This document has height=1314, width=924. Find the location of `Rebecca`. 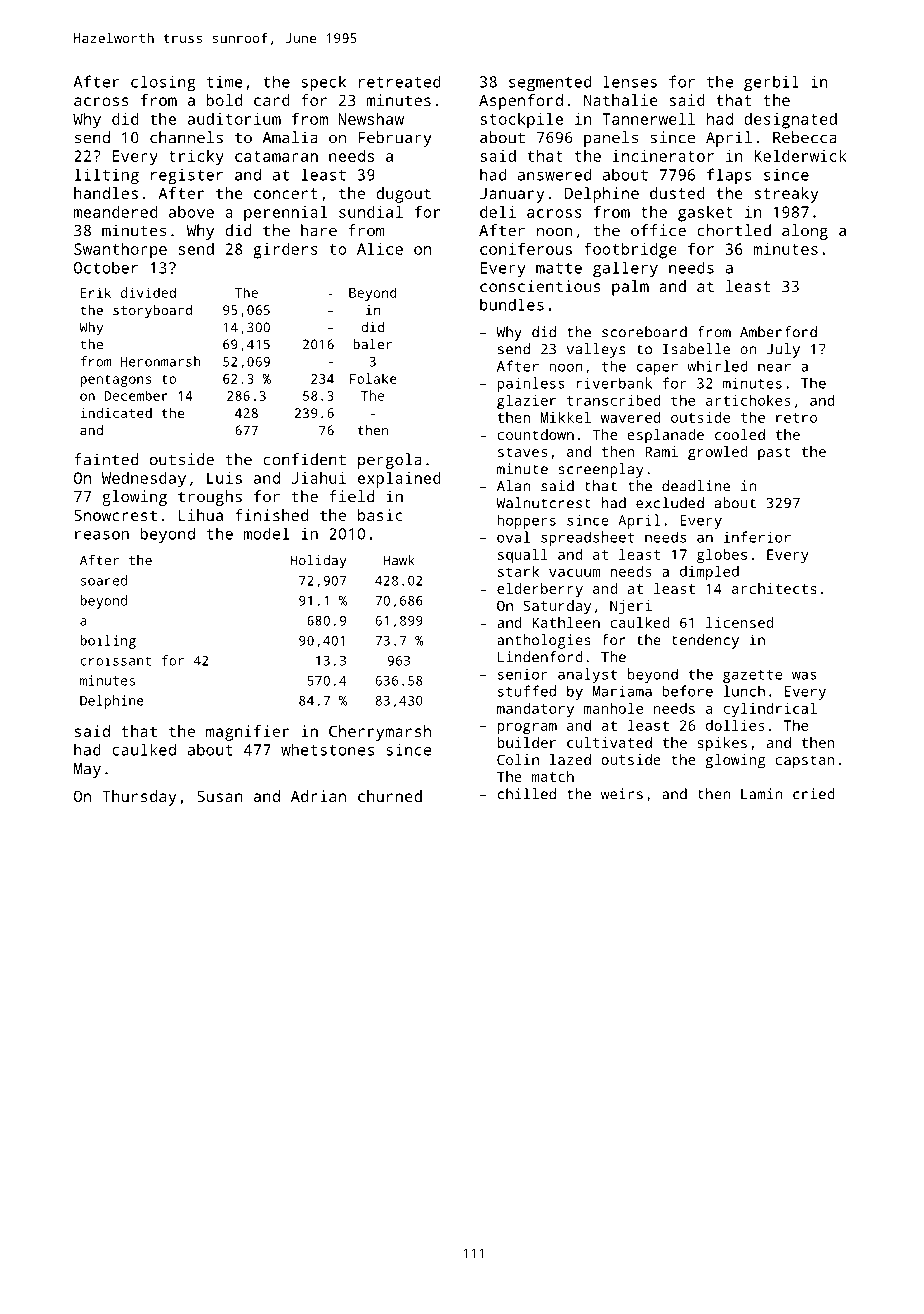

Rebecca is located at coordinates (805, 137).
